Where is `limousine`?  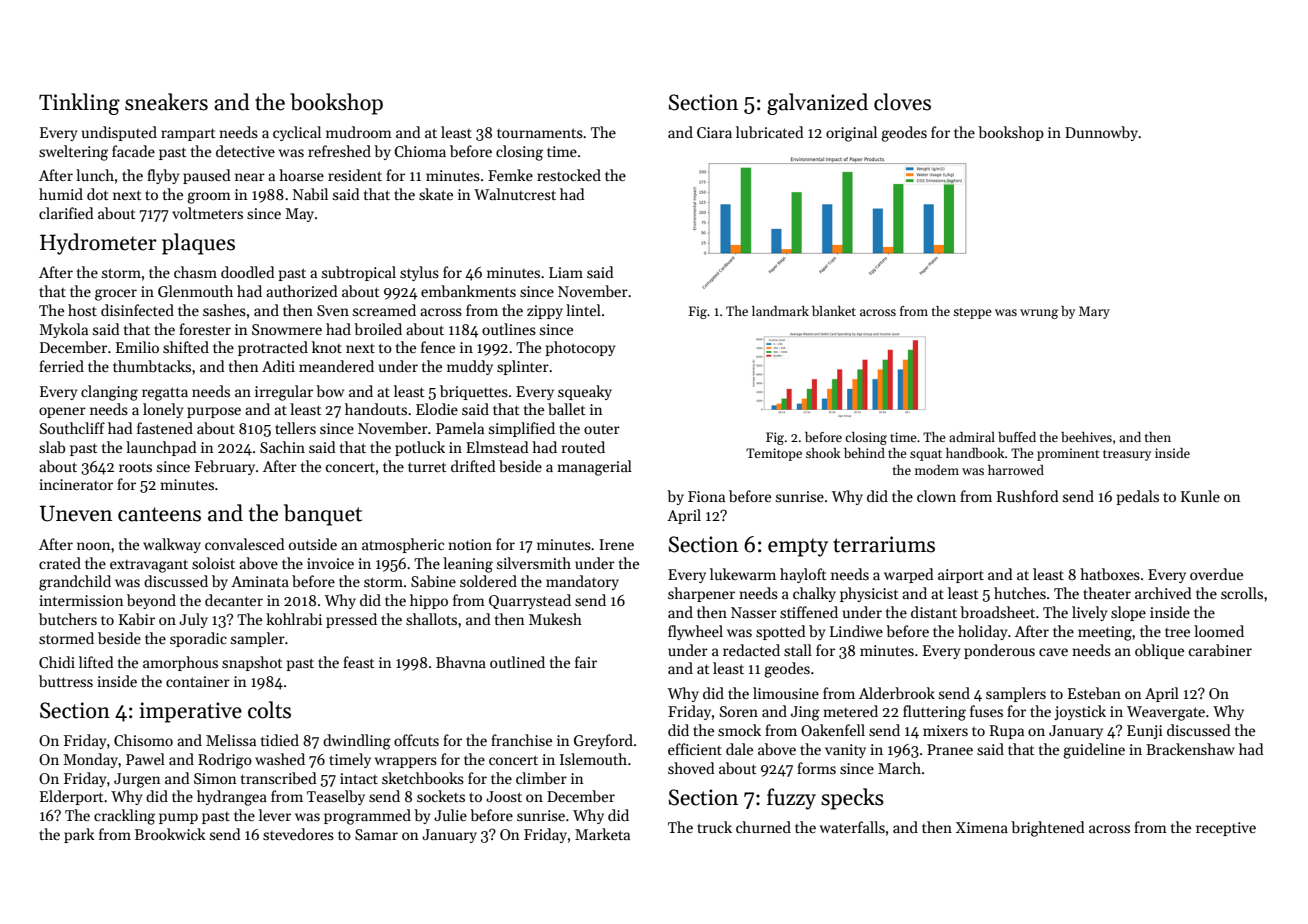 limousine is located at coordinates (786, 693).
